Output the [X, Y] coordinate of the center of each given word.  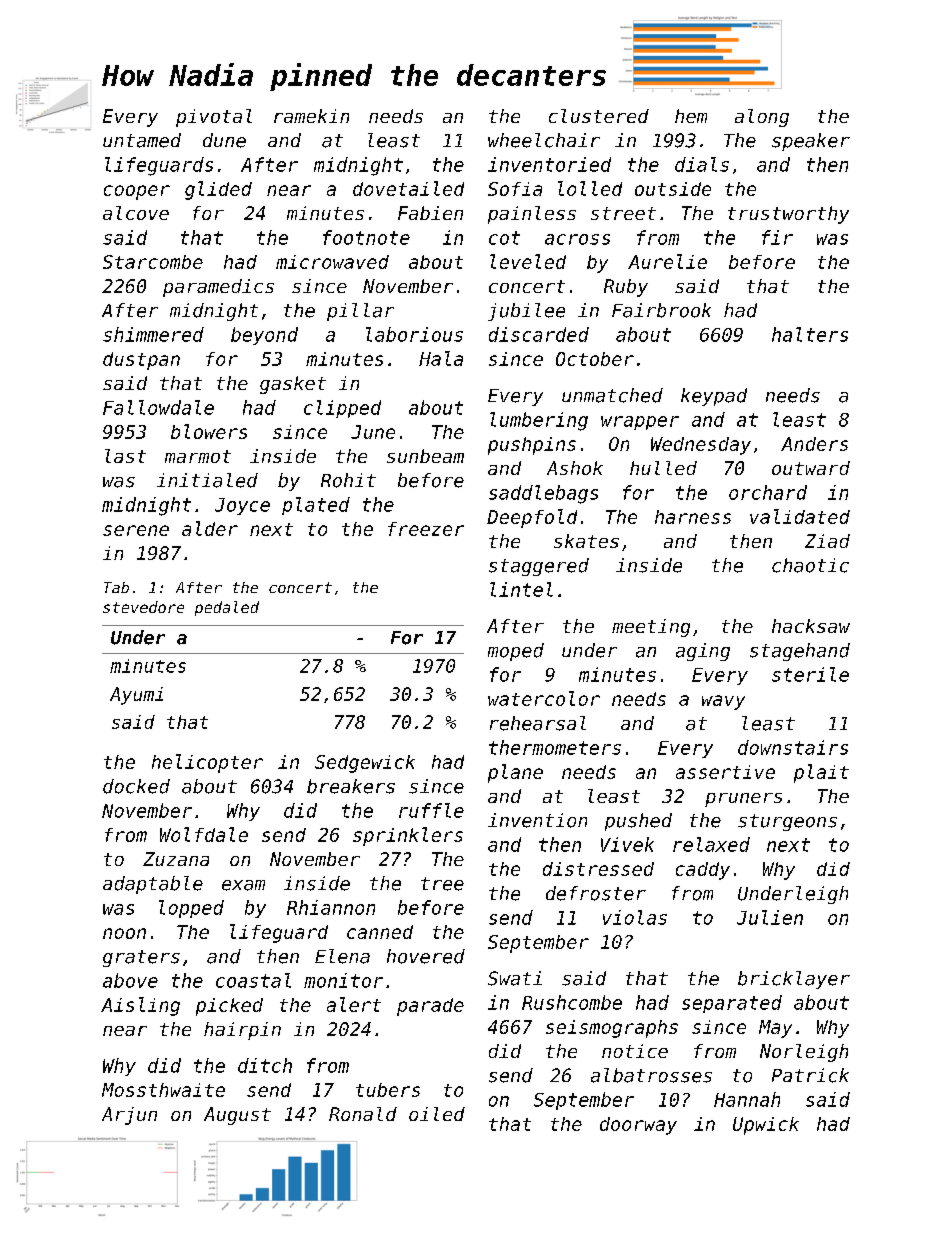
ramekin [311, 116]
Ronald [363, 1114]
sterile [810, 674]
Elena [342, 956]
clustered [599, 116]
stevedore [143, 607]
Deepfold [532, 518]
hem [691, 116]
